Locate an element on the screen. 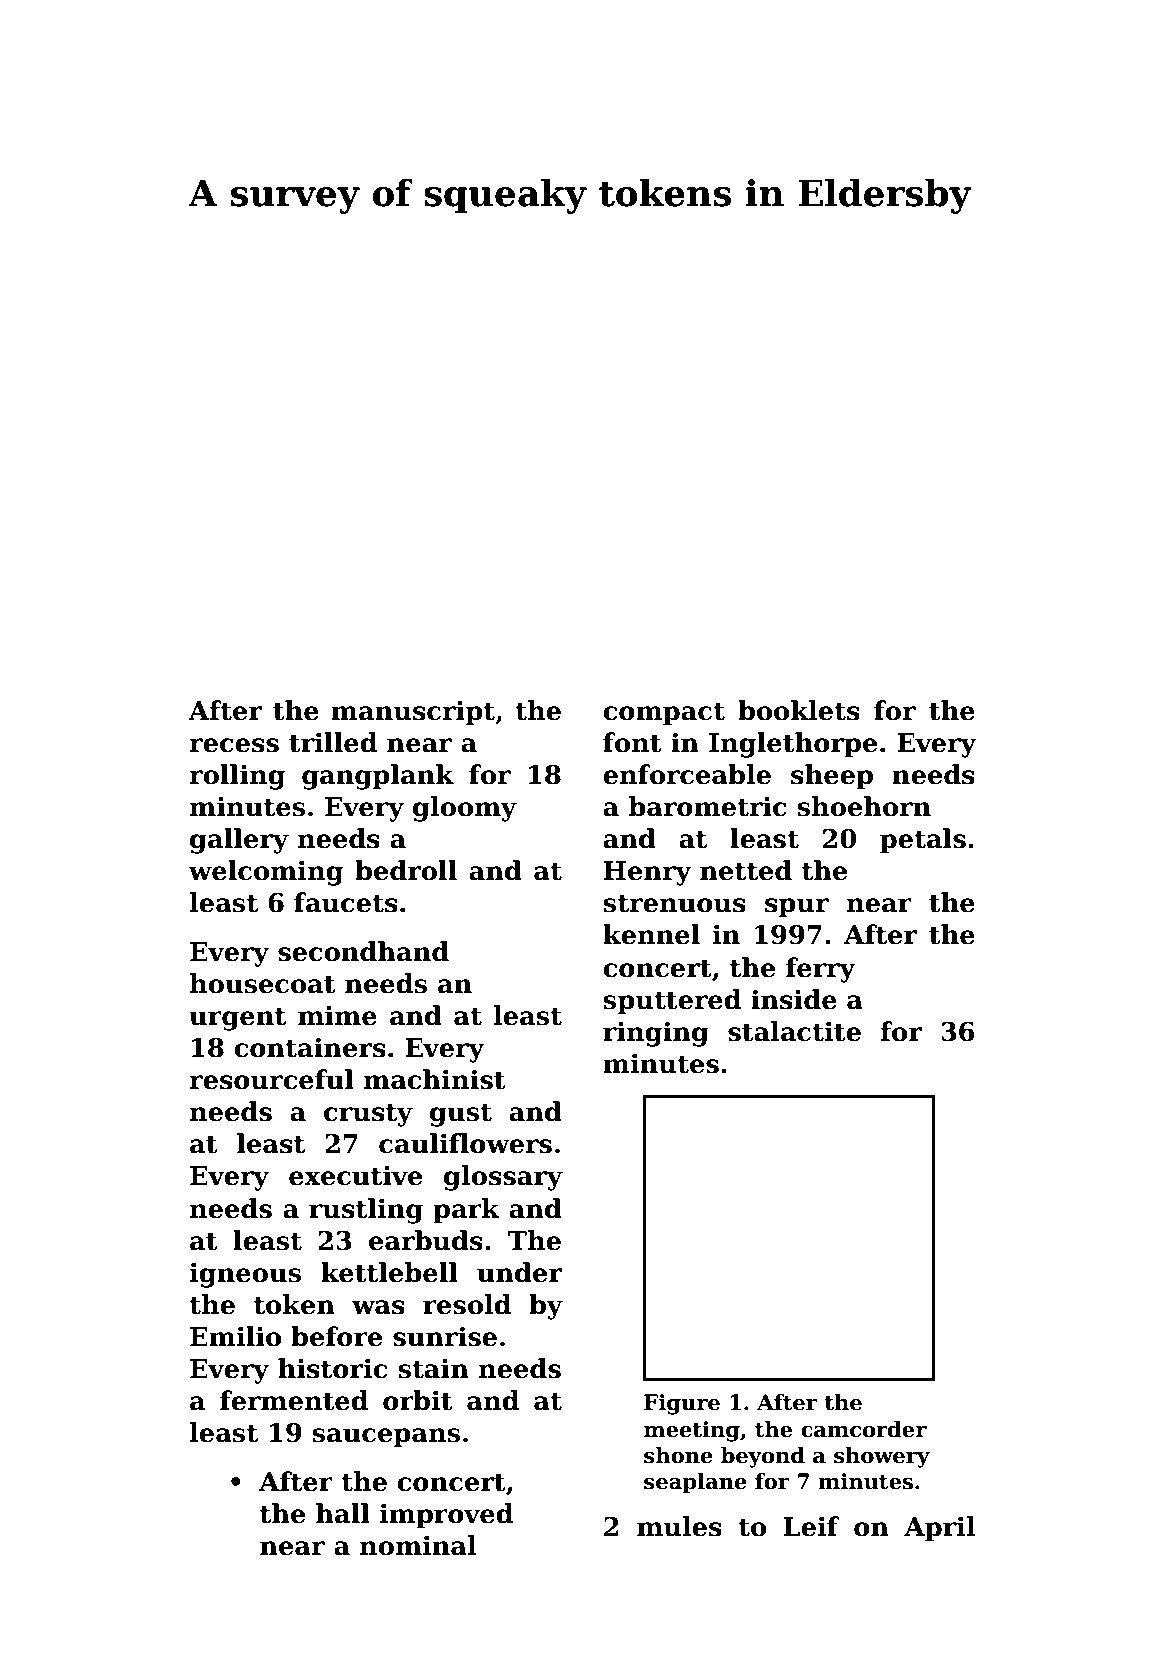  rustling is located at coordinates (366, 1211).
